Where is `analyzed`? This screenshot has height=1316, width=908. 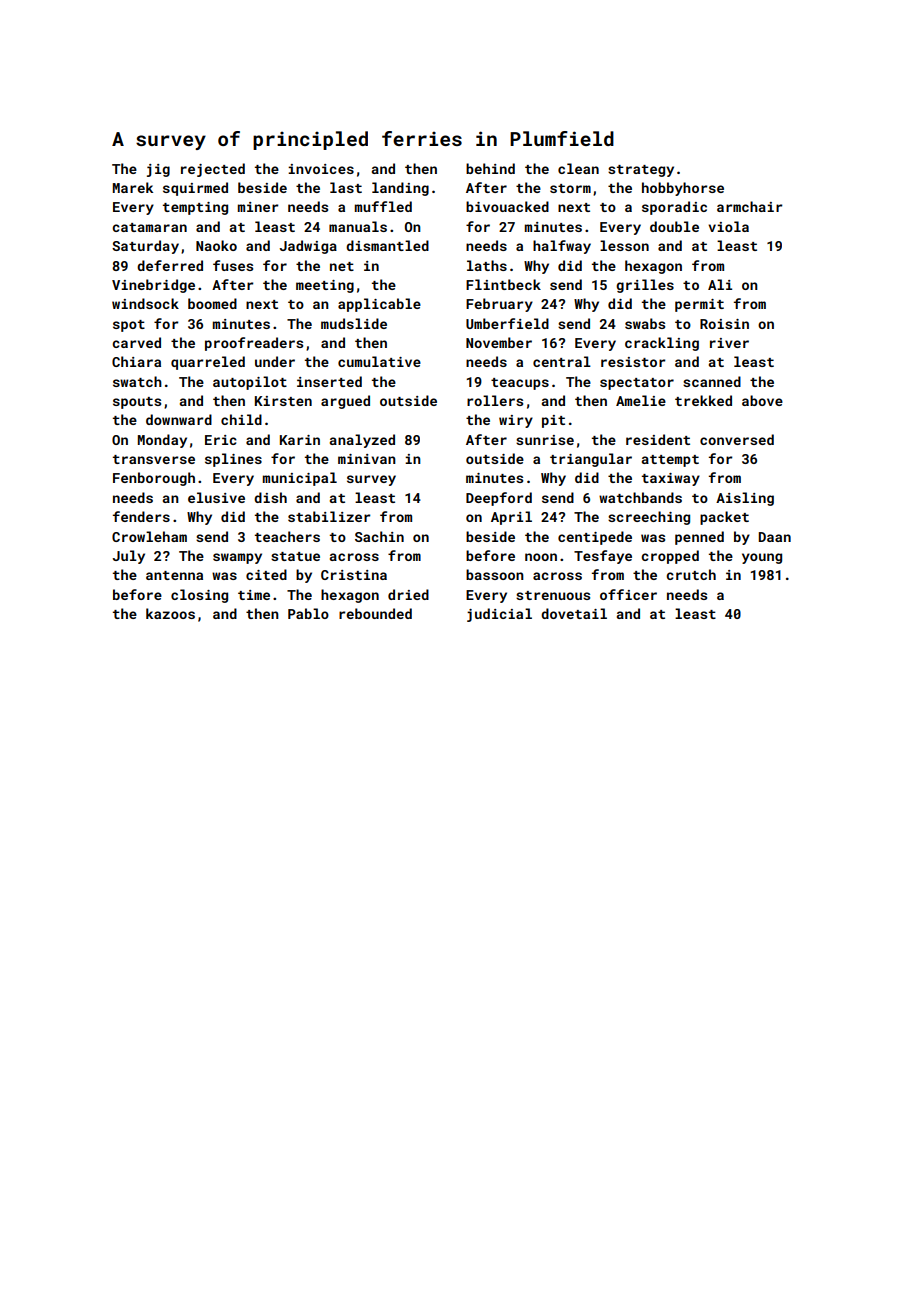
analyzed is located at coordinates (362, 441).
